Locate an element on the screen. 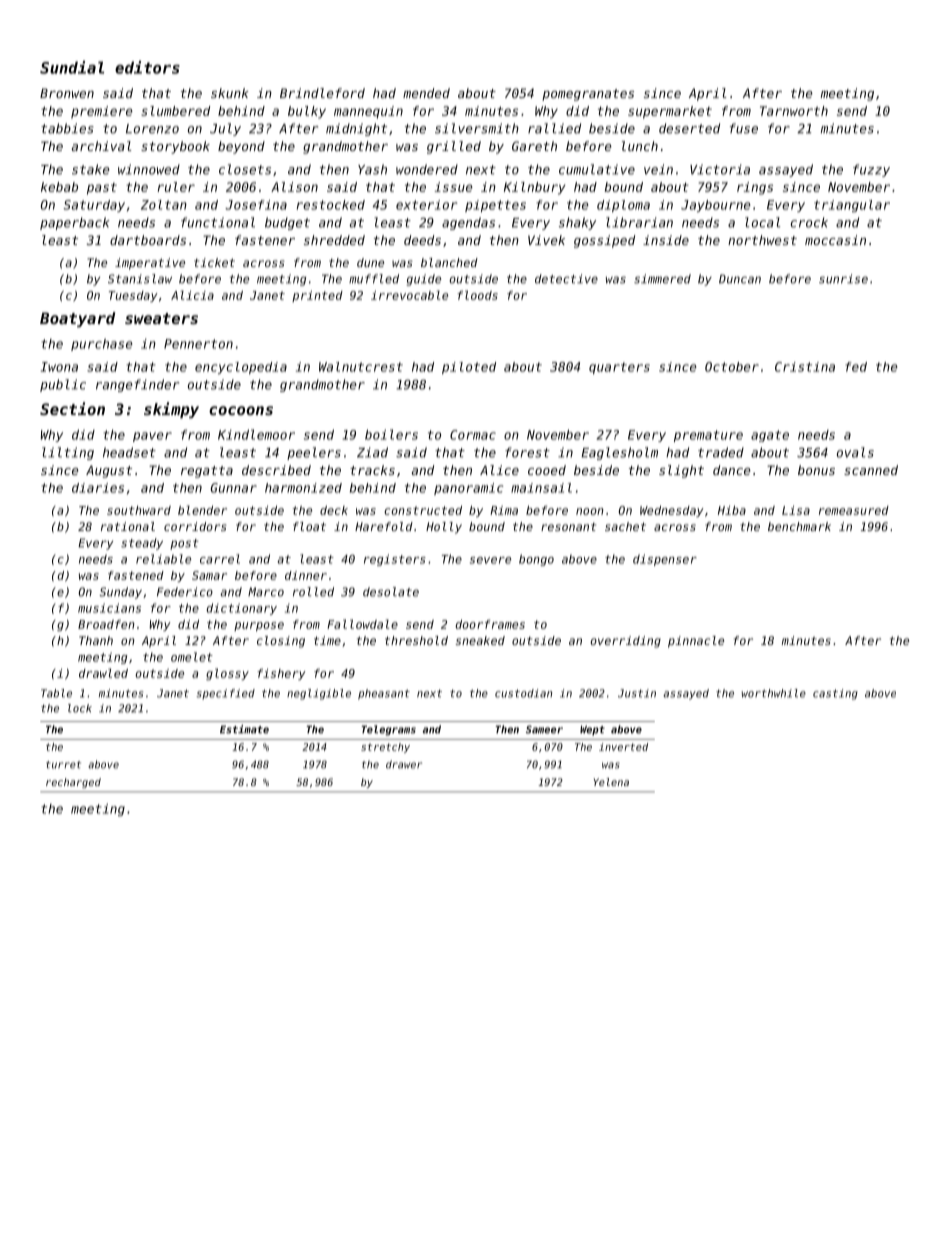 The image size is (952, 1233). Yelena is located at coordinates (611, 782).
